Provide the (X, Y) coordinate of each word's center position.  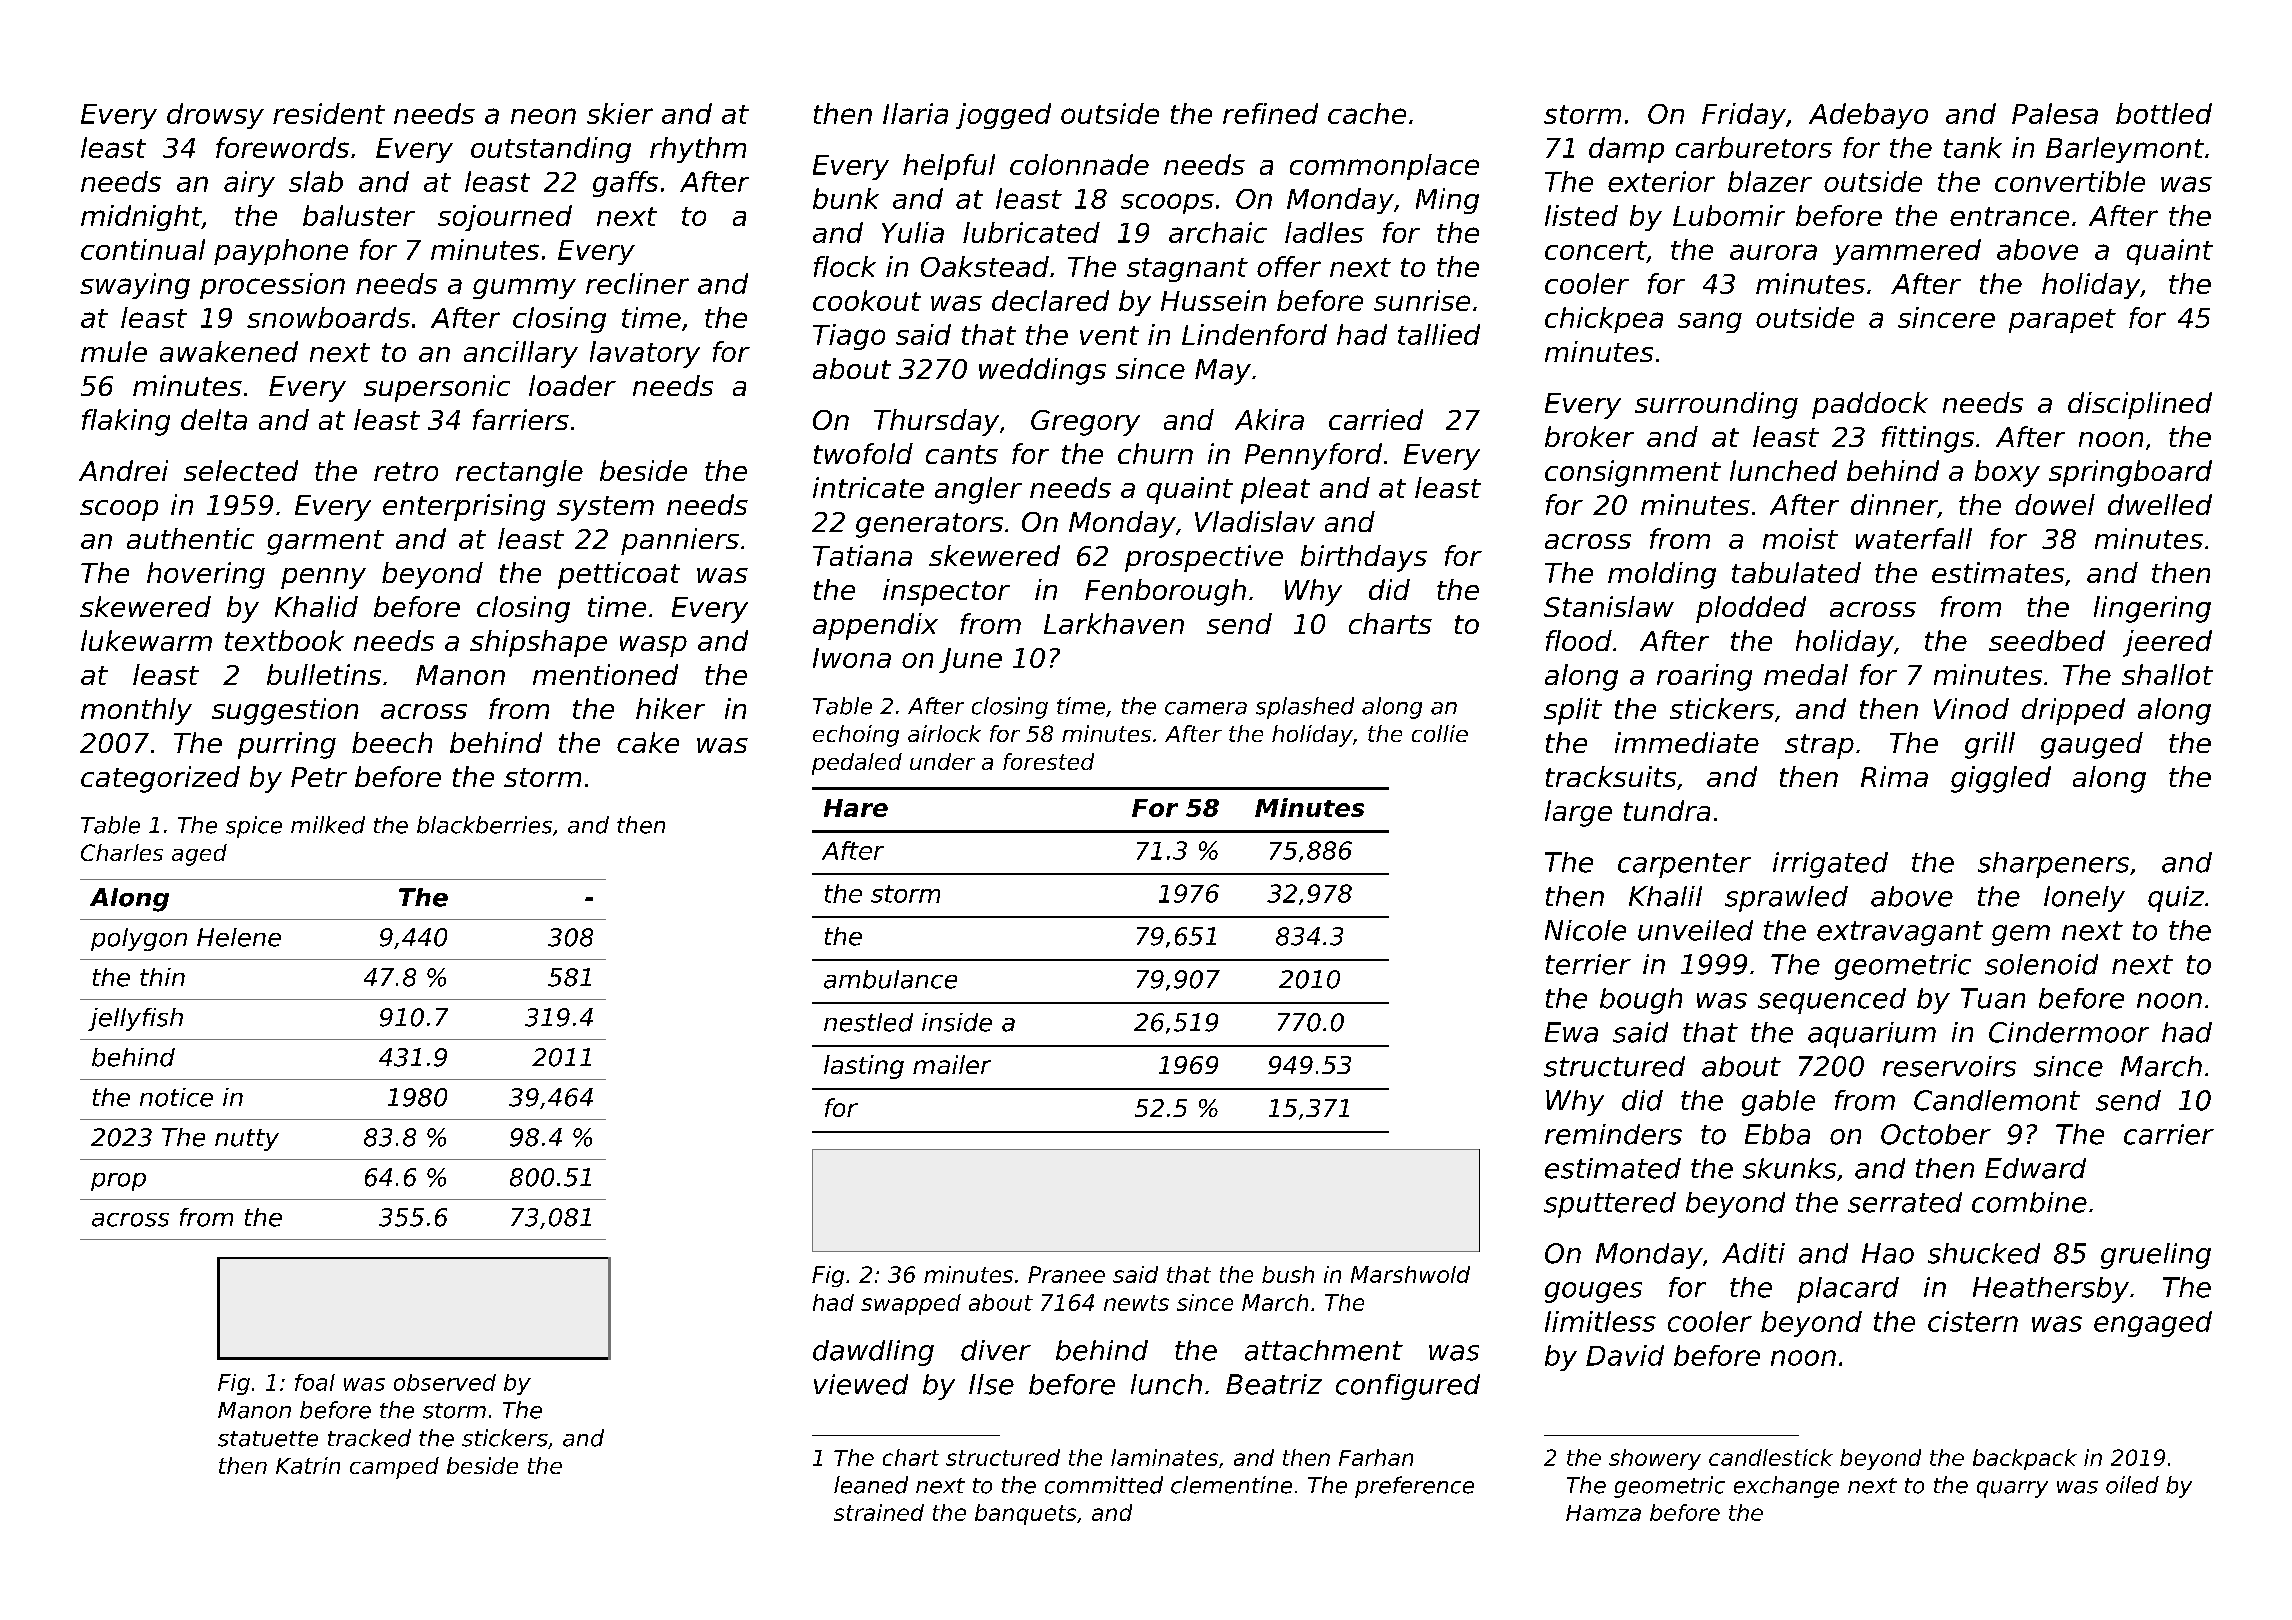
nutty (247, 1140)
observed (445, 1382)
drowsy (215, 116)
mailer (952, 1064)
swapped (911, 1304)
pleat (1275, 490)
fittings (1928, 439)
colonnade (1079, 164)
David (1625, 1355)
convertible (2070, 181)
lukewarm (146, 640)
